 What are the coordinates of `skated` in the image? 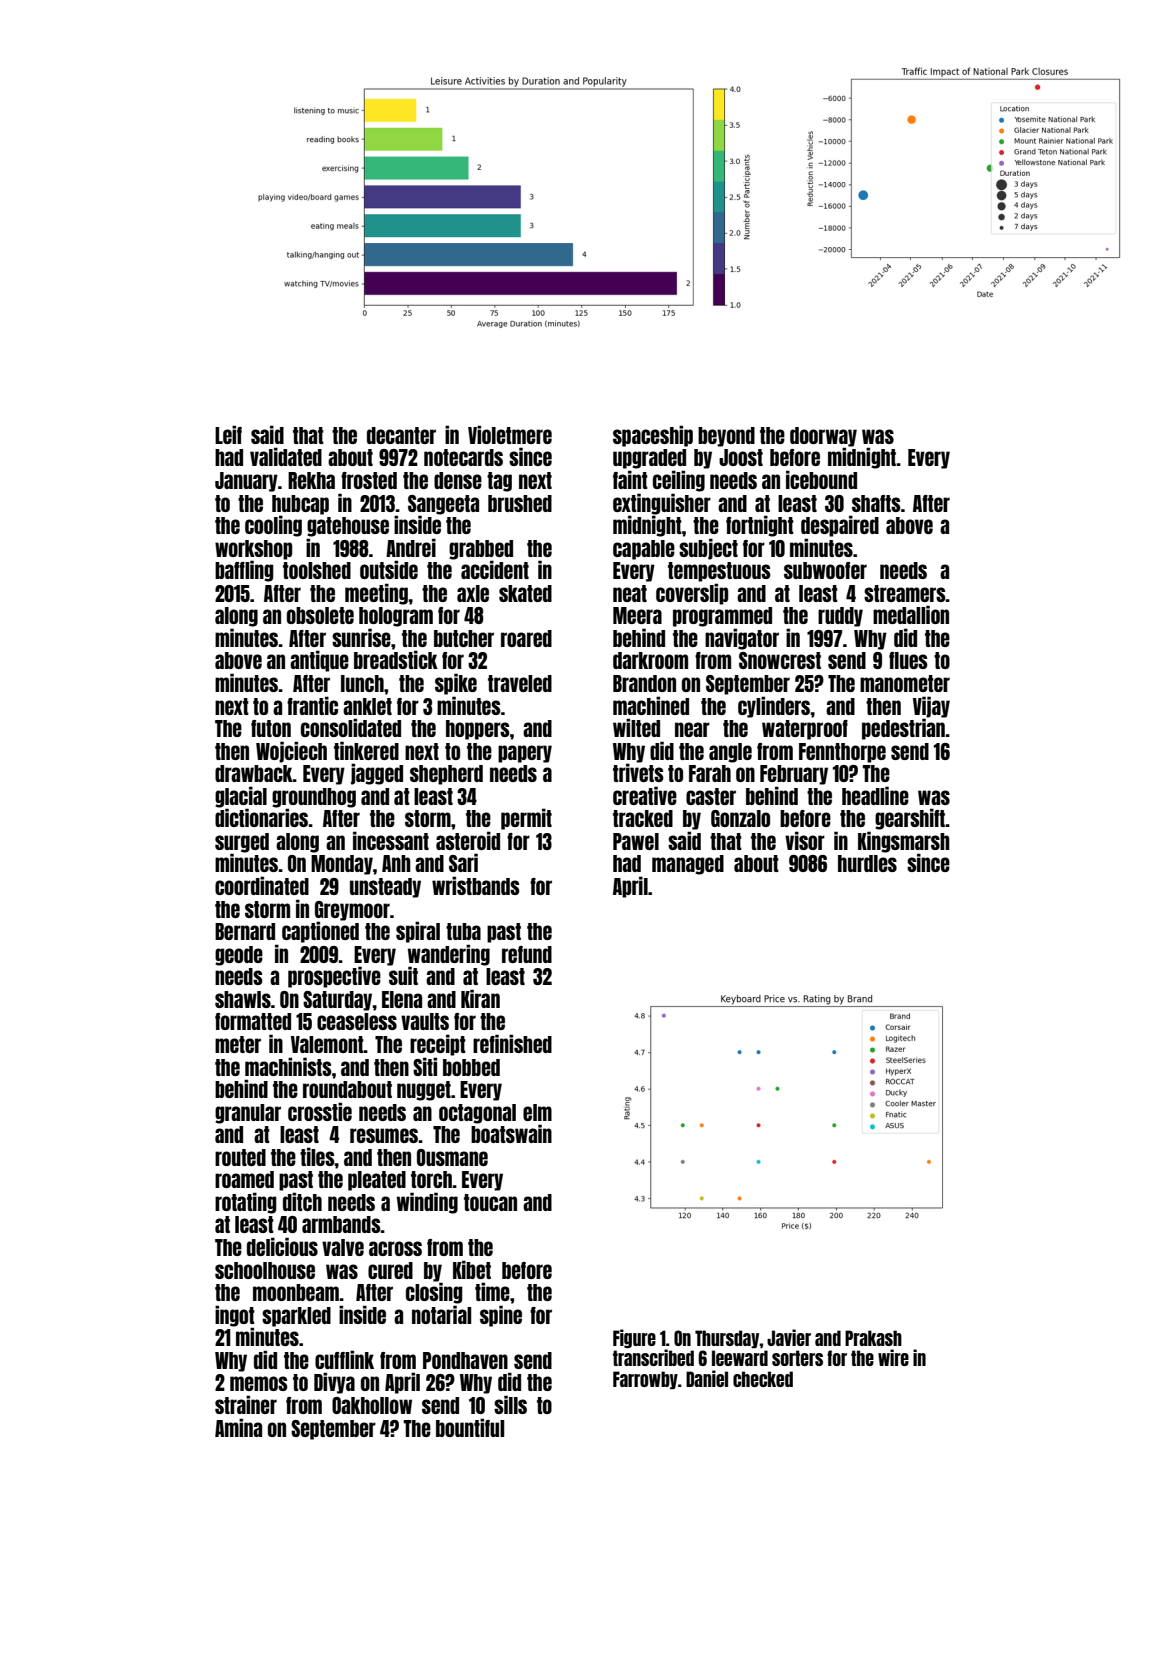 It's located at (525, 593).
